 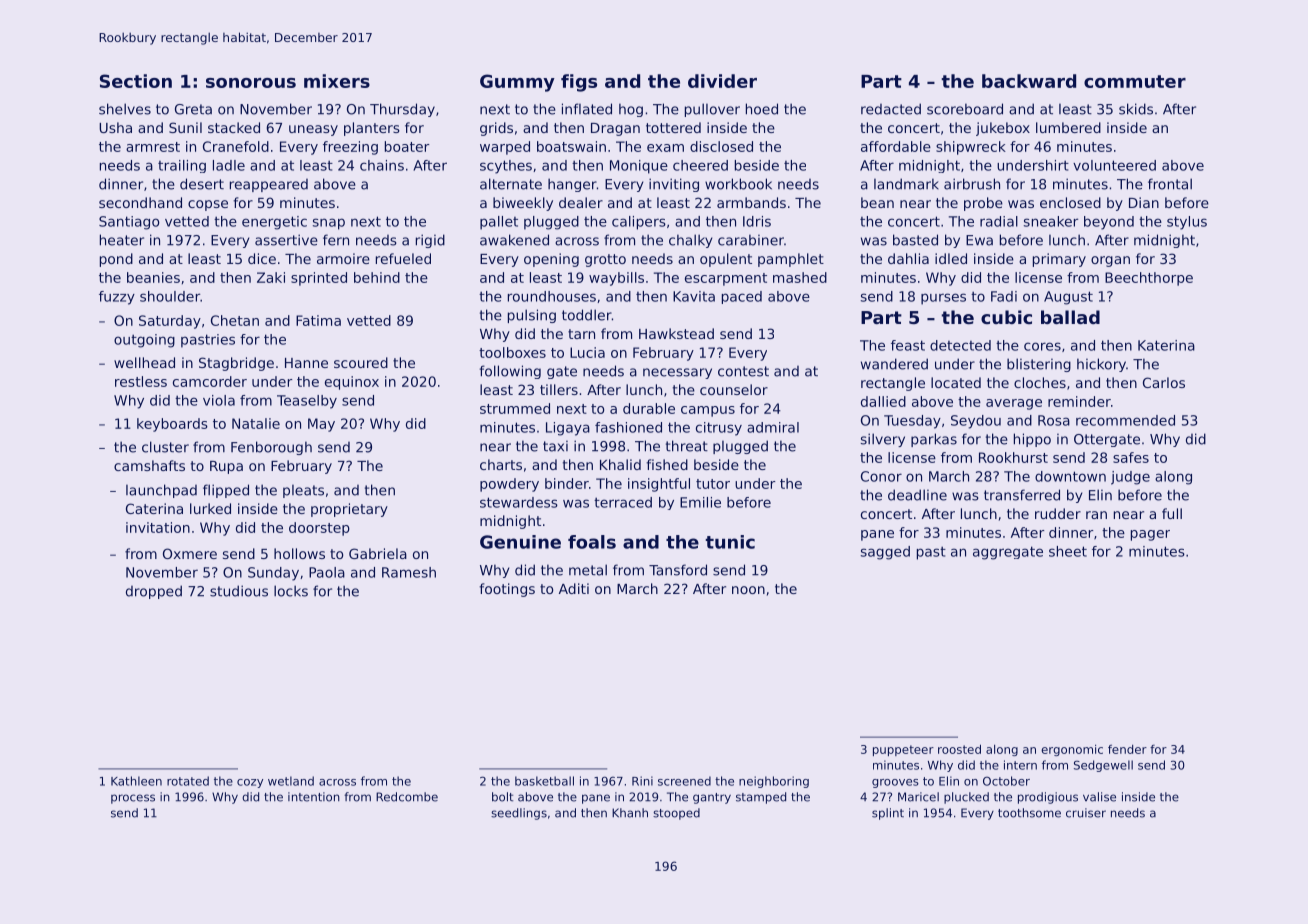 What do you see at coordinates (1127, 749) in the image?
I see `fender` at bounding box center [1127, 749].
